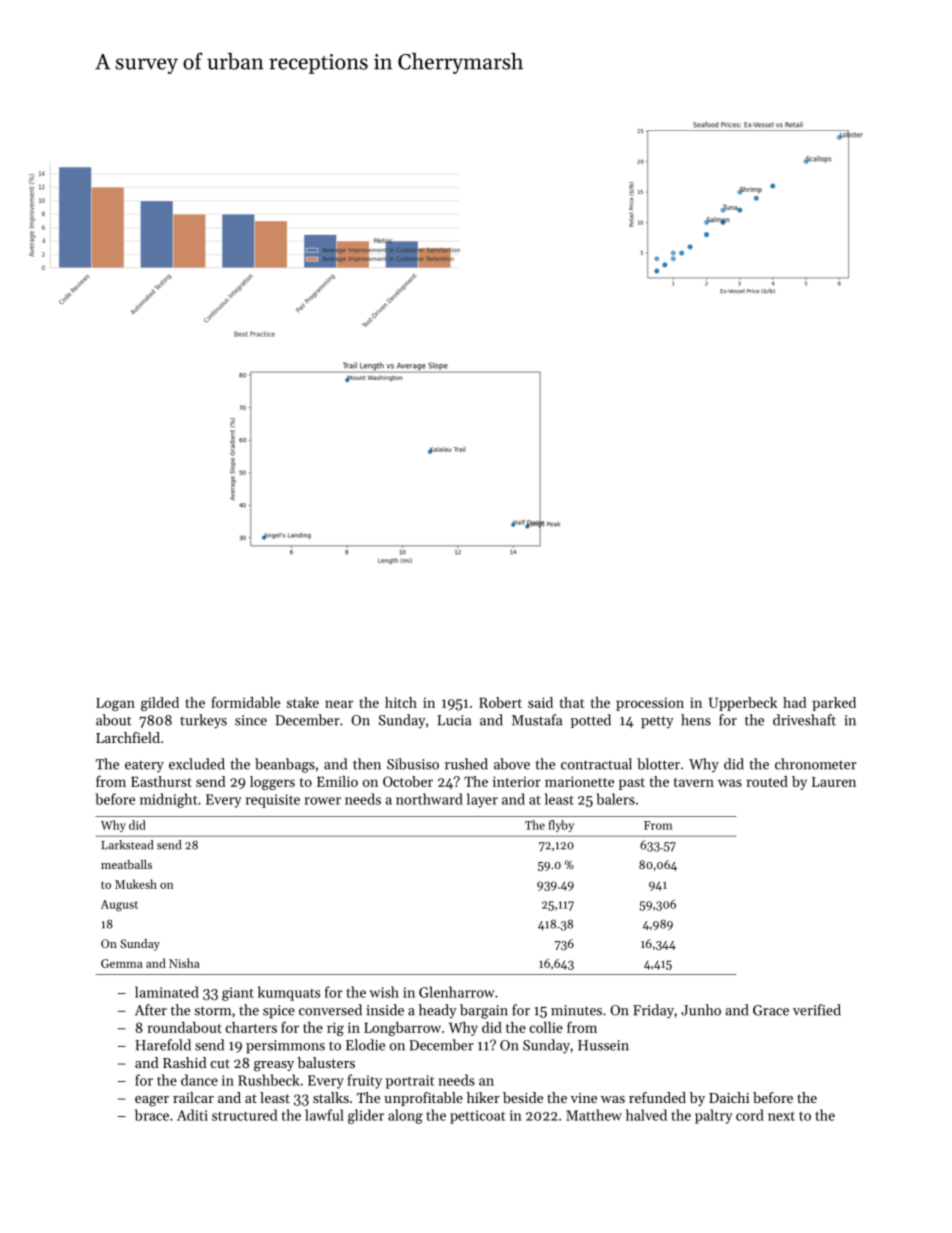 The image size is (952, 1233). What do you see at coordinates (576, 1010) in the screenshot?
I see `minutes` at bounding box center [576, 1010].
